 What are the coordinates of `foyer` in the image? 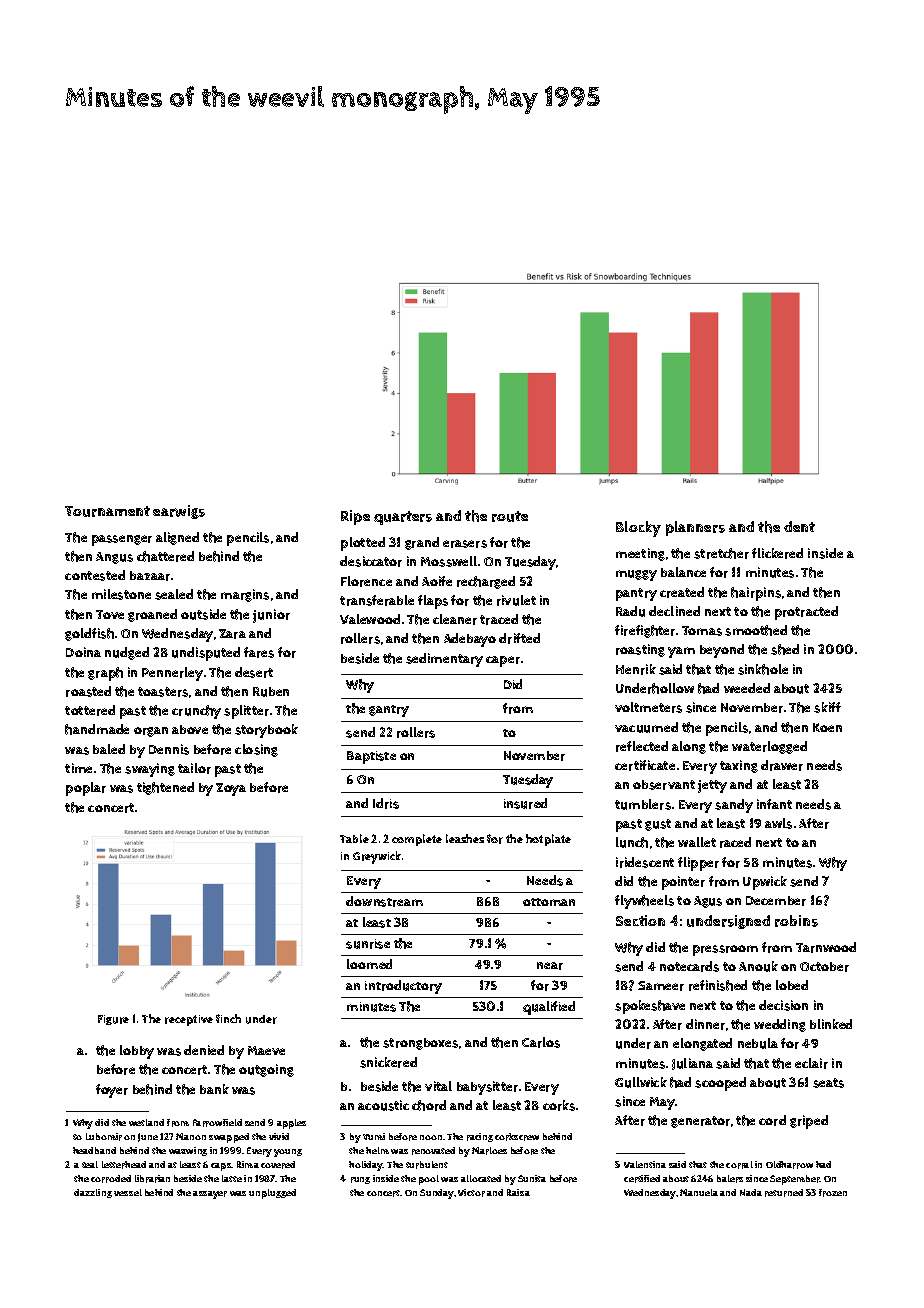 It's located at (112, 1091).
